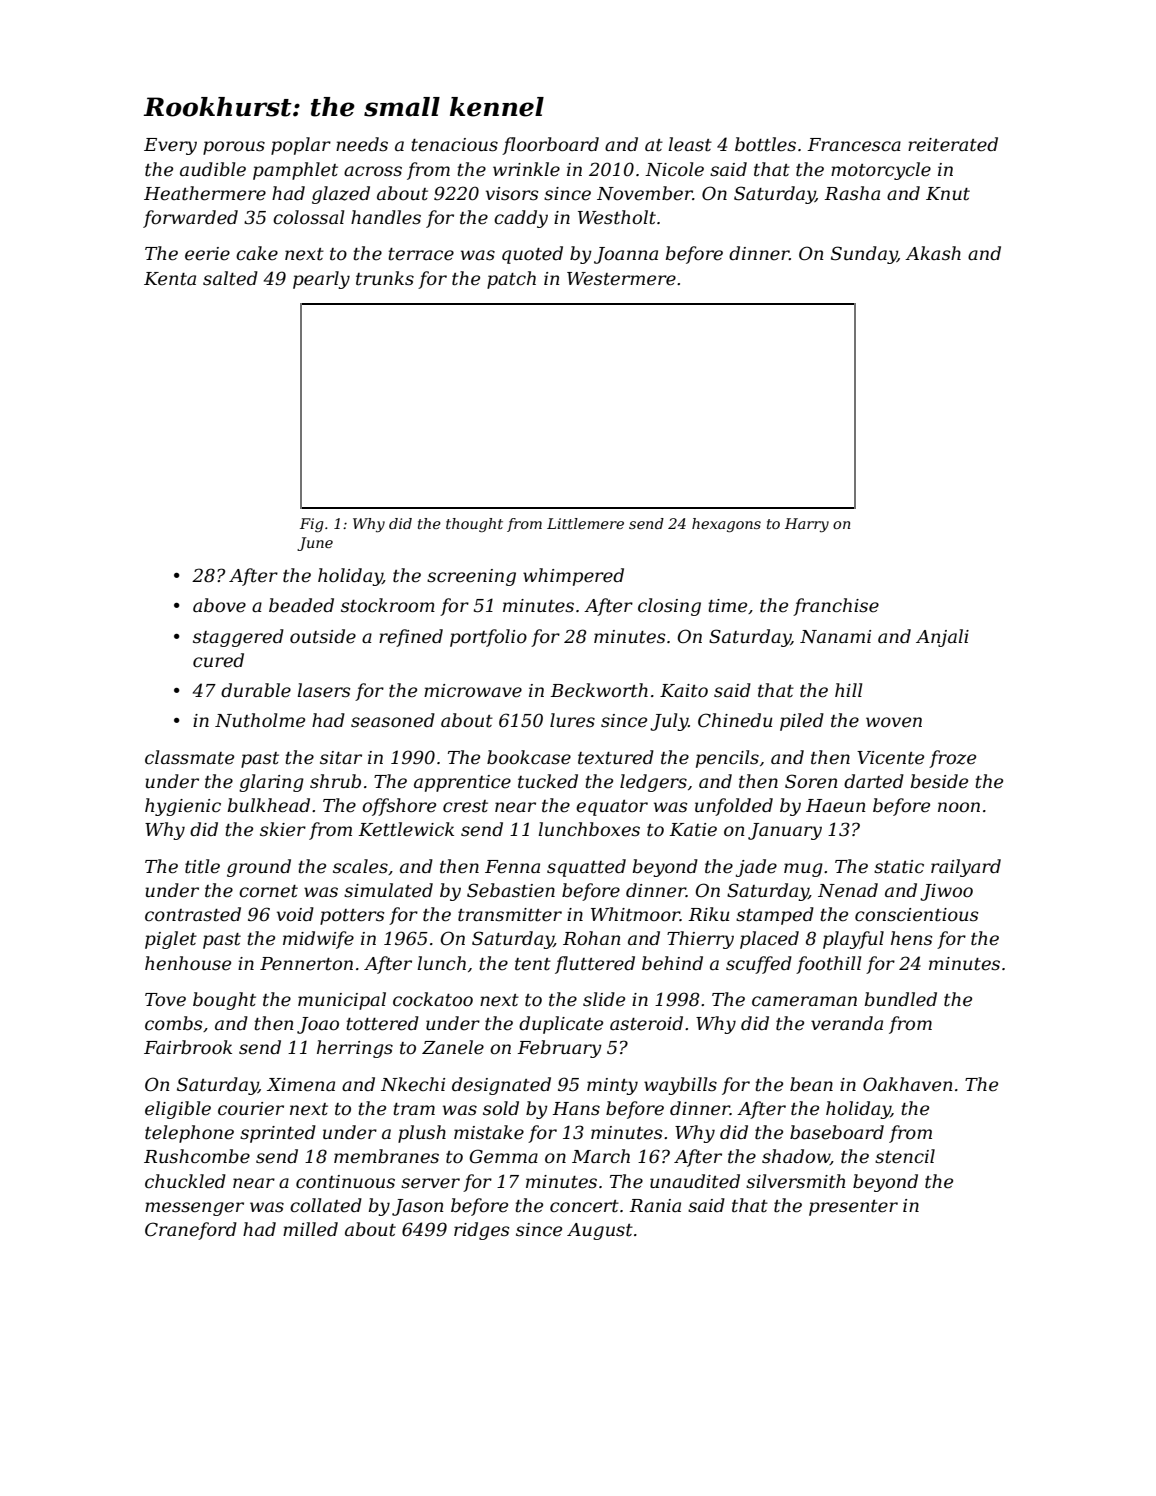 Image resolution: width=1156 pixels, height=1496 pixels. What do you see at coordinates (318, 1025) in the screenshot?
I see `Joao` at bounding box center [318, 1025].
